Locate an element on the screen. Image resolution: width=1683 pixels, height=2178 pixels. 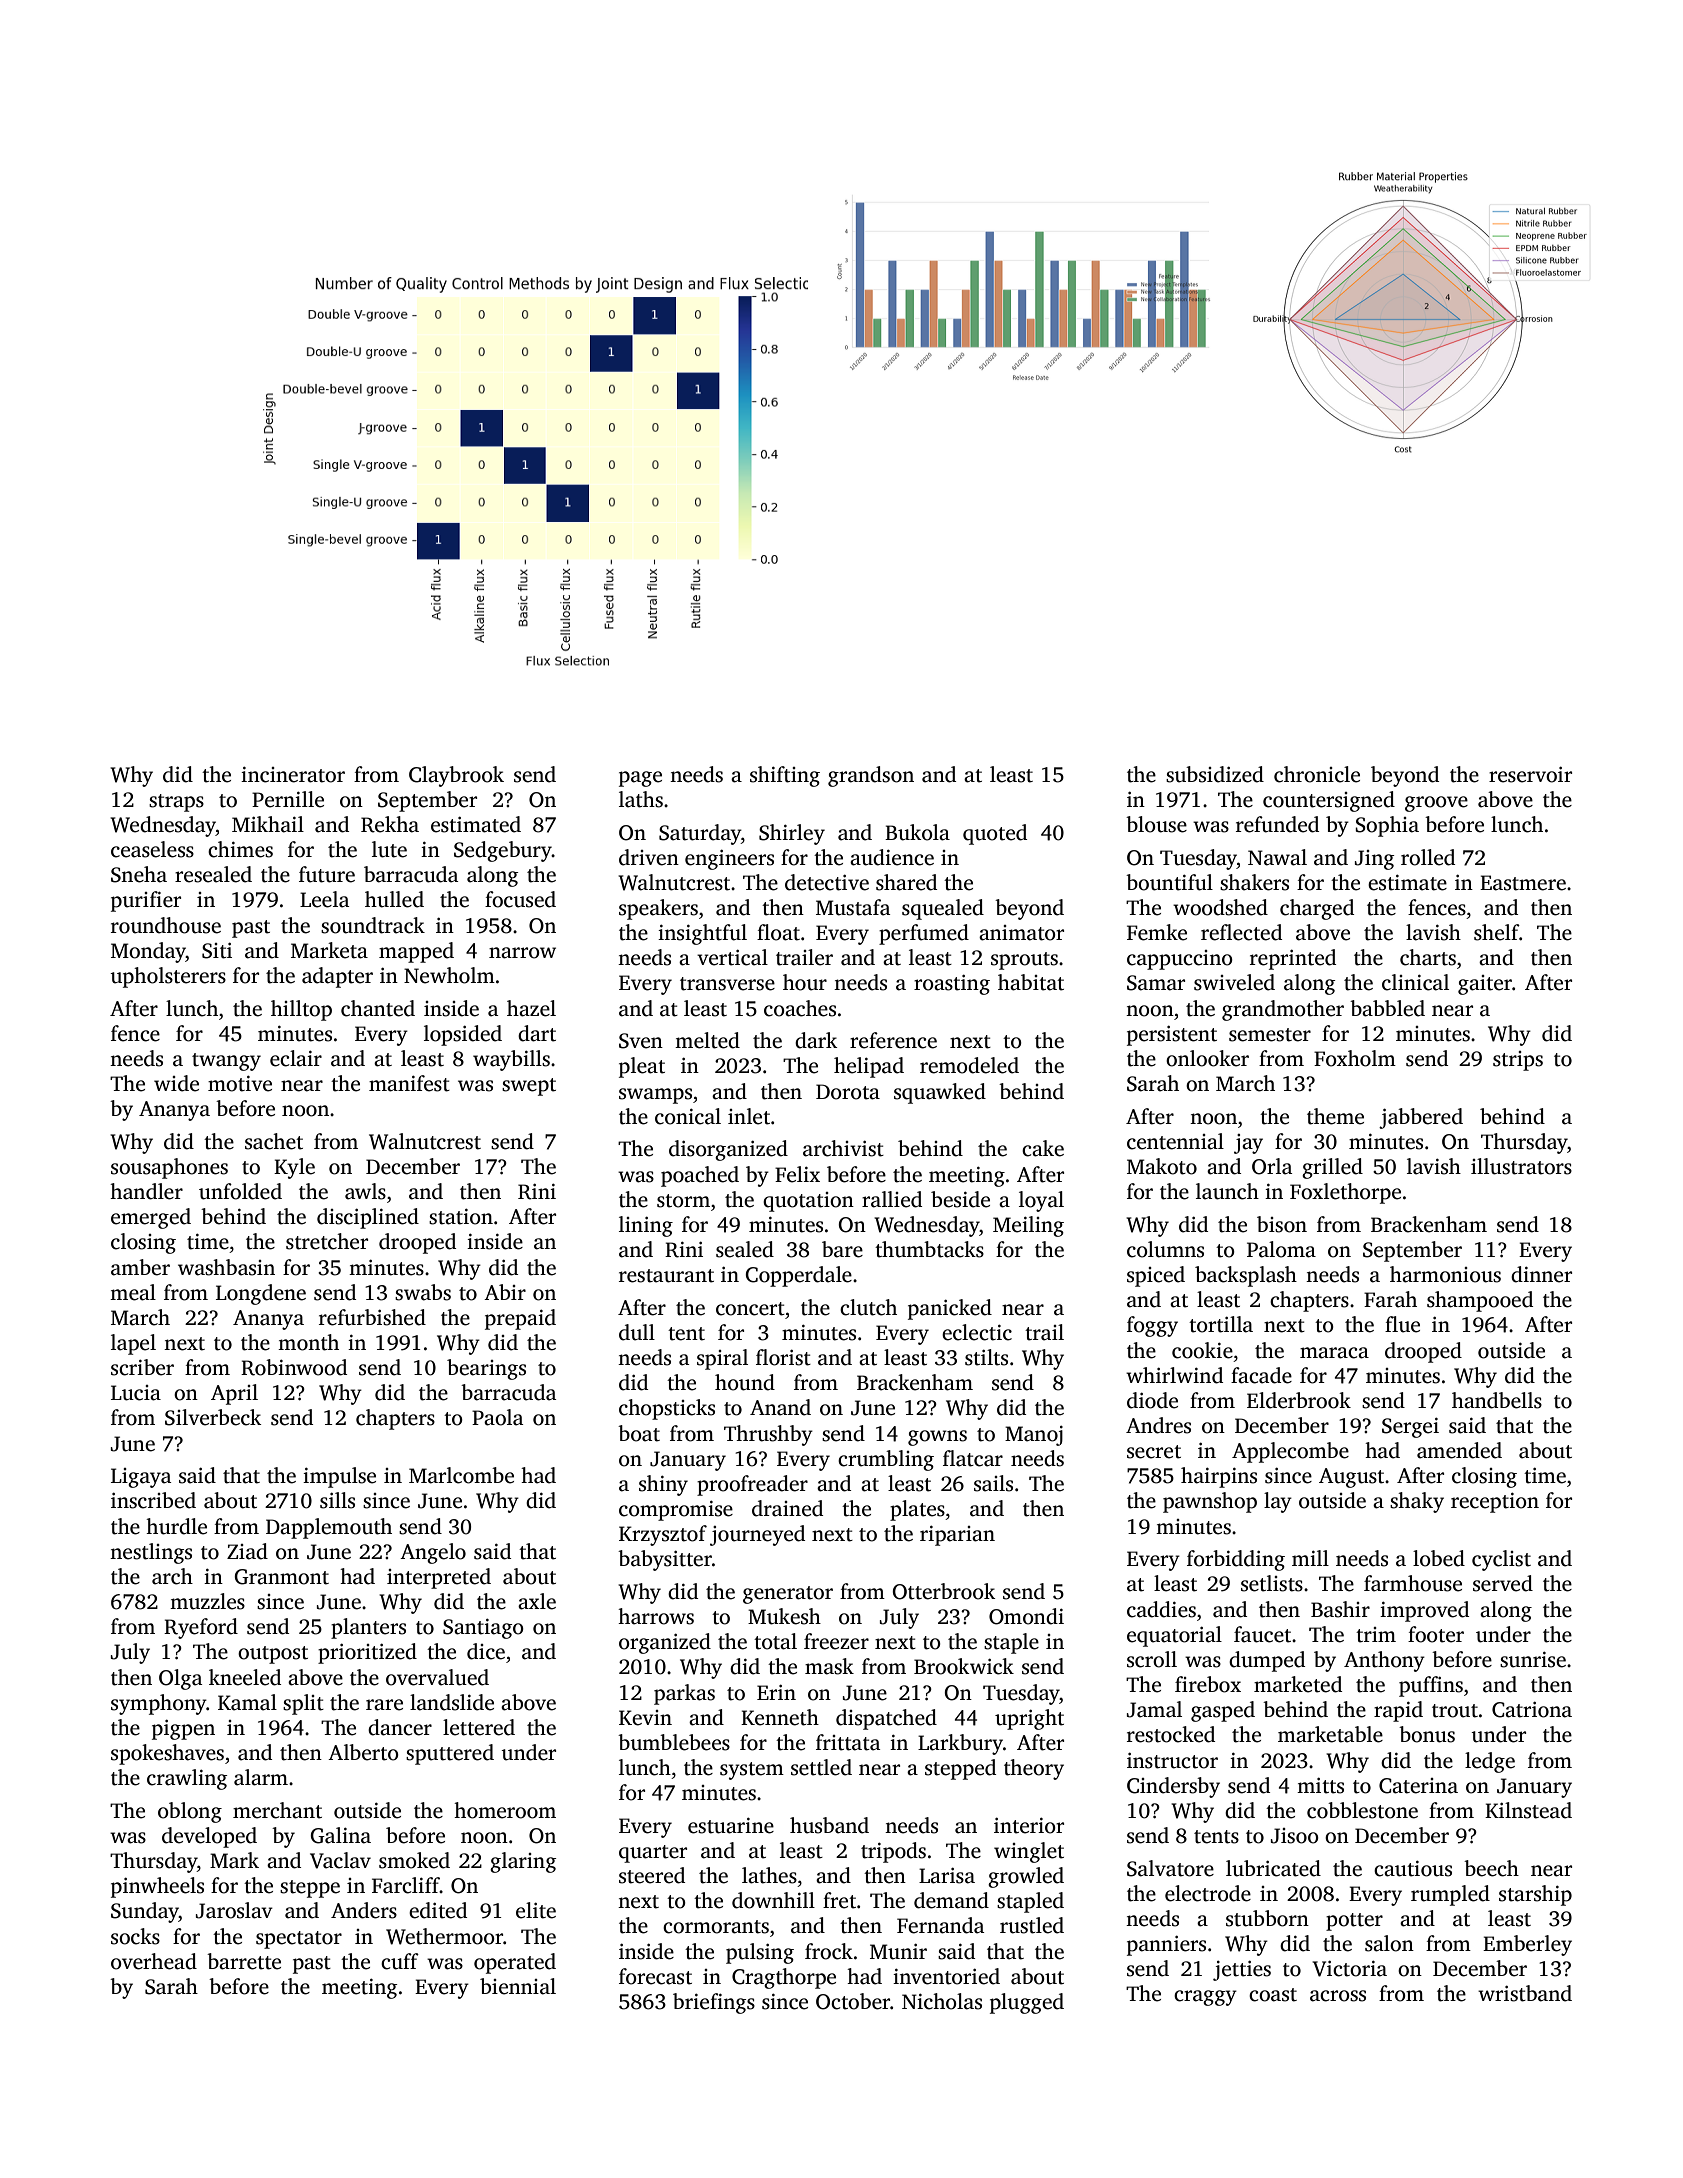
upholsterers is located at coordinates (168, 977).
